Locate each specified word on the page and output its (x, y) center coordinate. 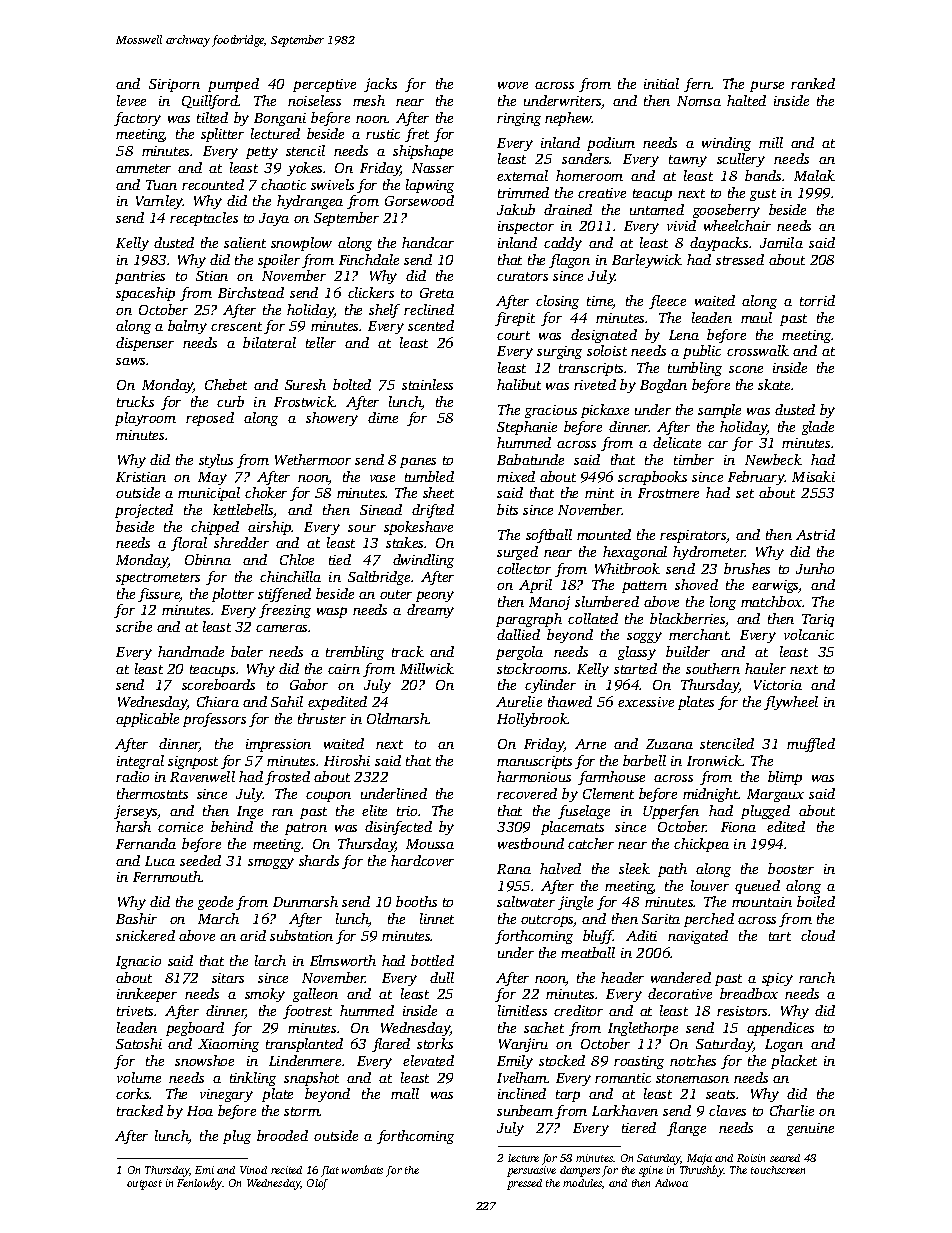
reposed (210, 419)
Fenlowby (200, 1184)
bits (507, 509)
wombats (362, 1169)
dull (442, 977)
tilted (212, 117)
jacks (380, 85)
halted (746, 100)
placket (794, 1062)
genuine (810, 1129)
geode (215, 903)
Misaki (813, 476)
